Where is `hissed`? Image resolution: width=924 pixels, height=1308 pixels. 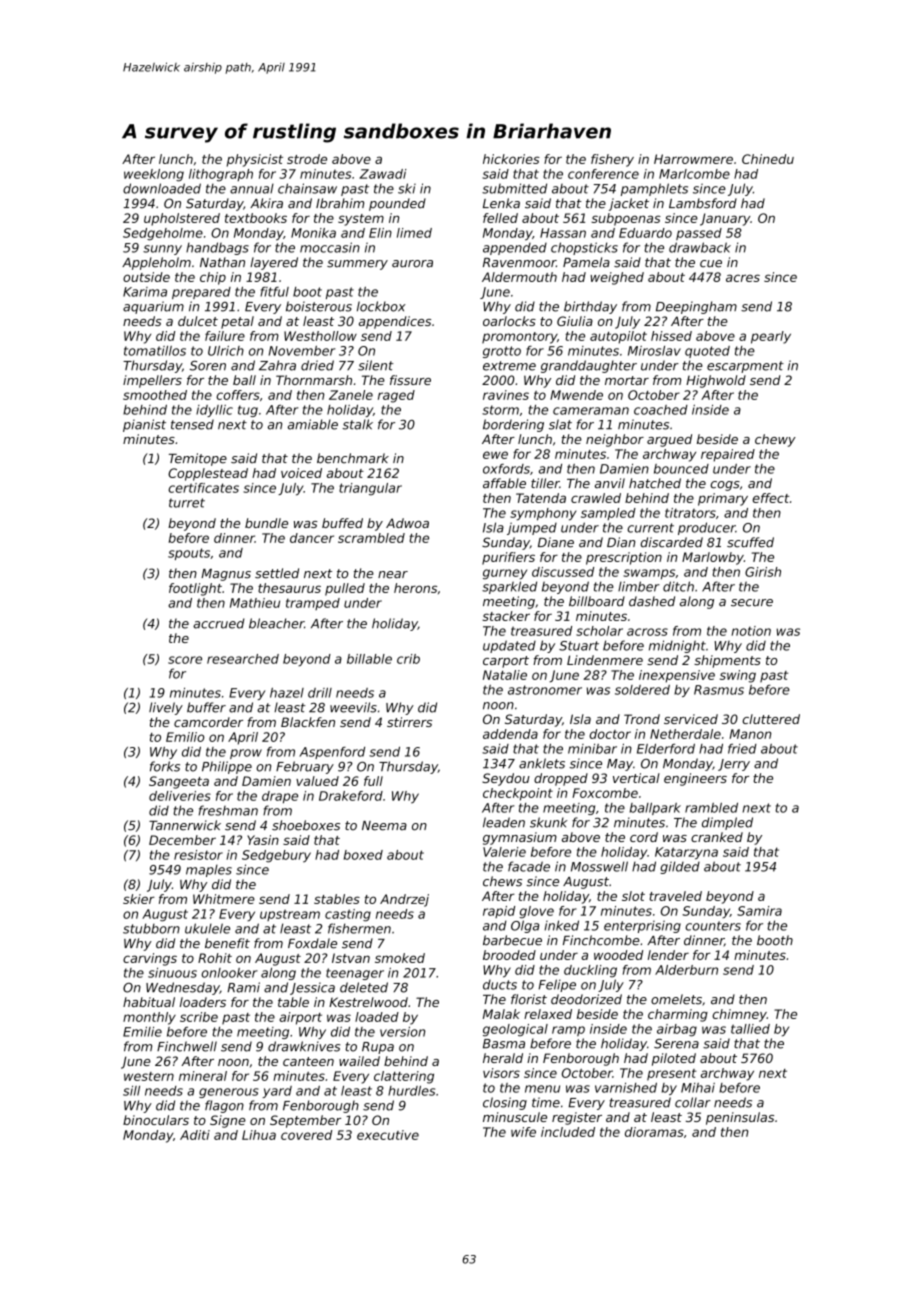
hissed is located at coordinates (671, 336).
